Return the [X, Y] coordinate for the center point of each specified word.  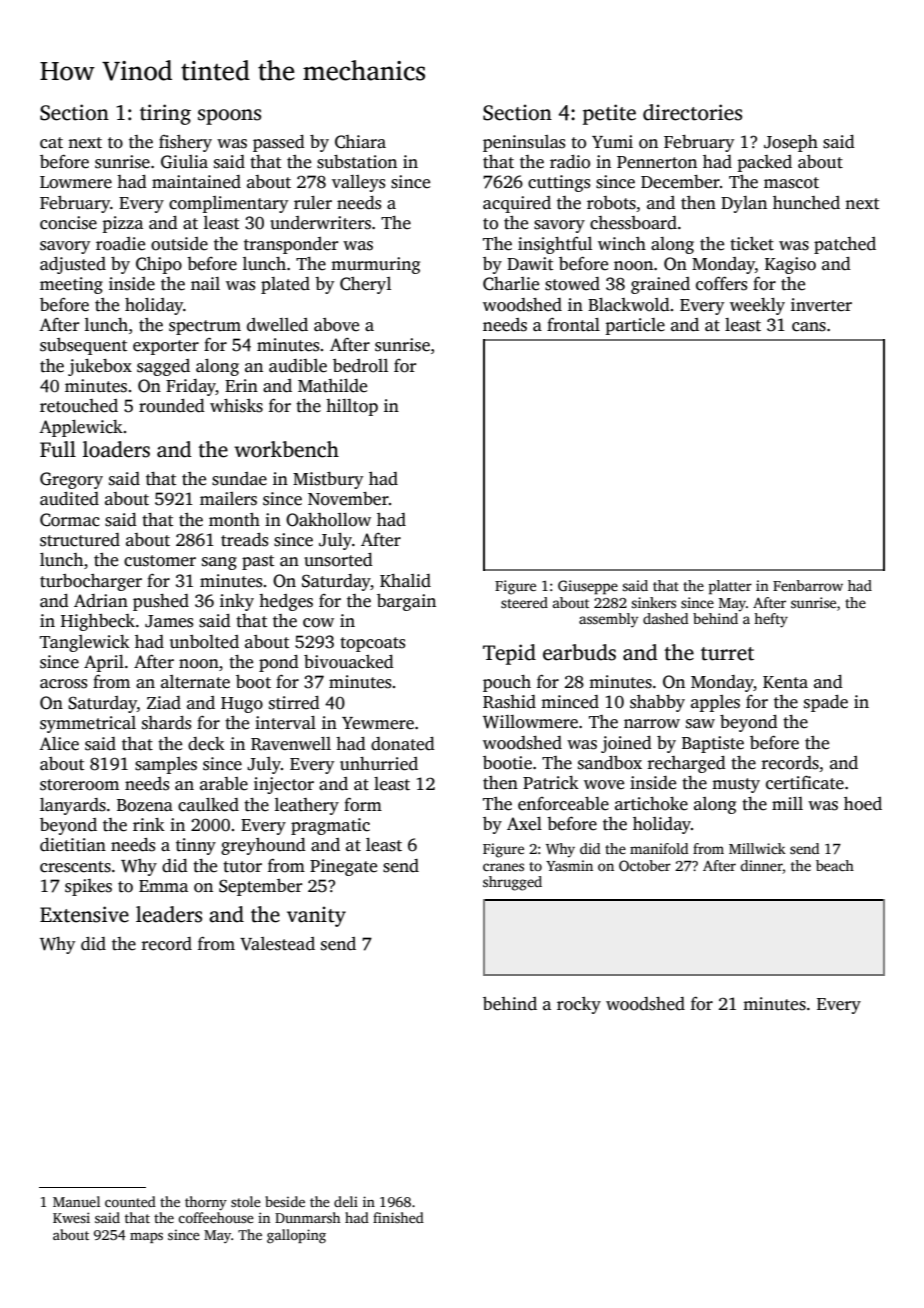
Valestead [277, 944]
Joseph [791, 143]
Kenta [785, 682]
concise [68, 223]
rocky [579, 1005]
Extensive [84, 914]
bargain [406, 602]
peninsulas [524, 143]
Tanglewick [85, 643]
